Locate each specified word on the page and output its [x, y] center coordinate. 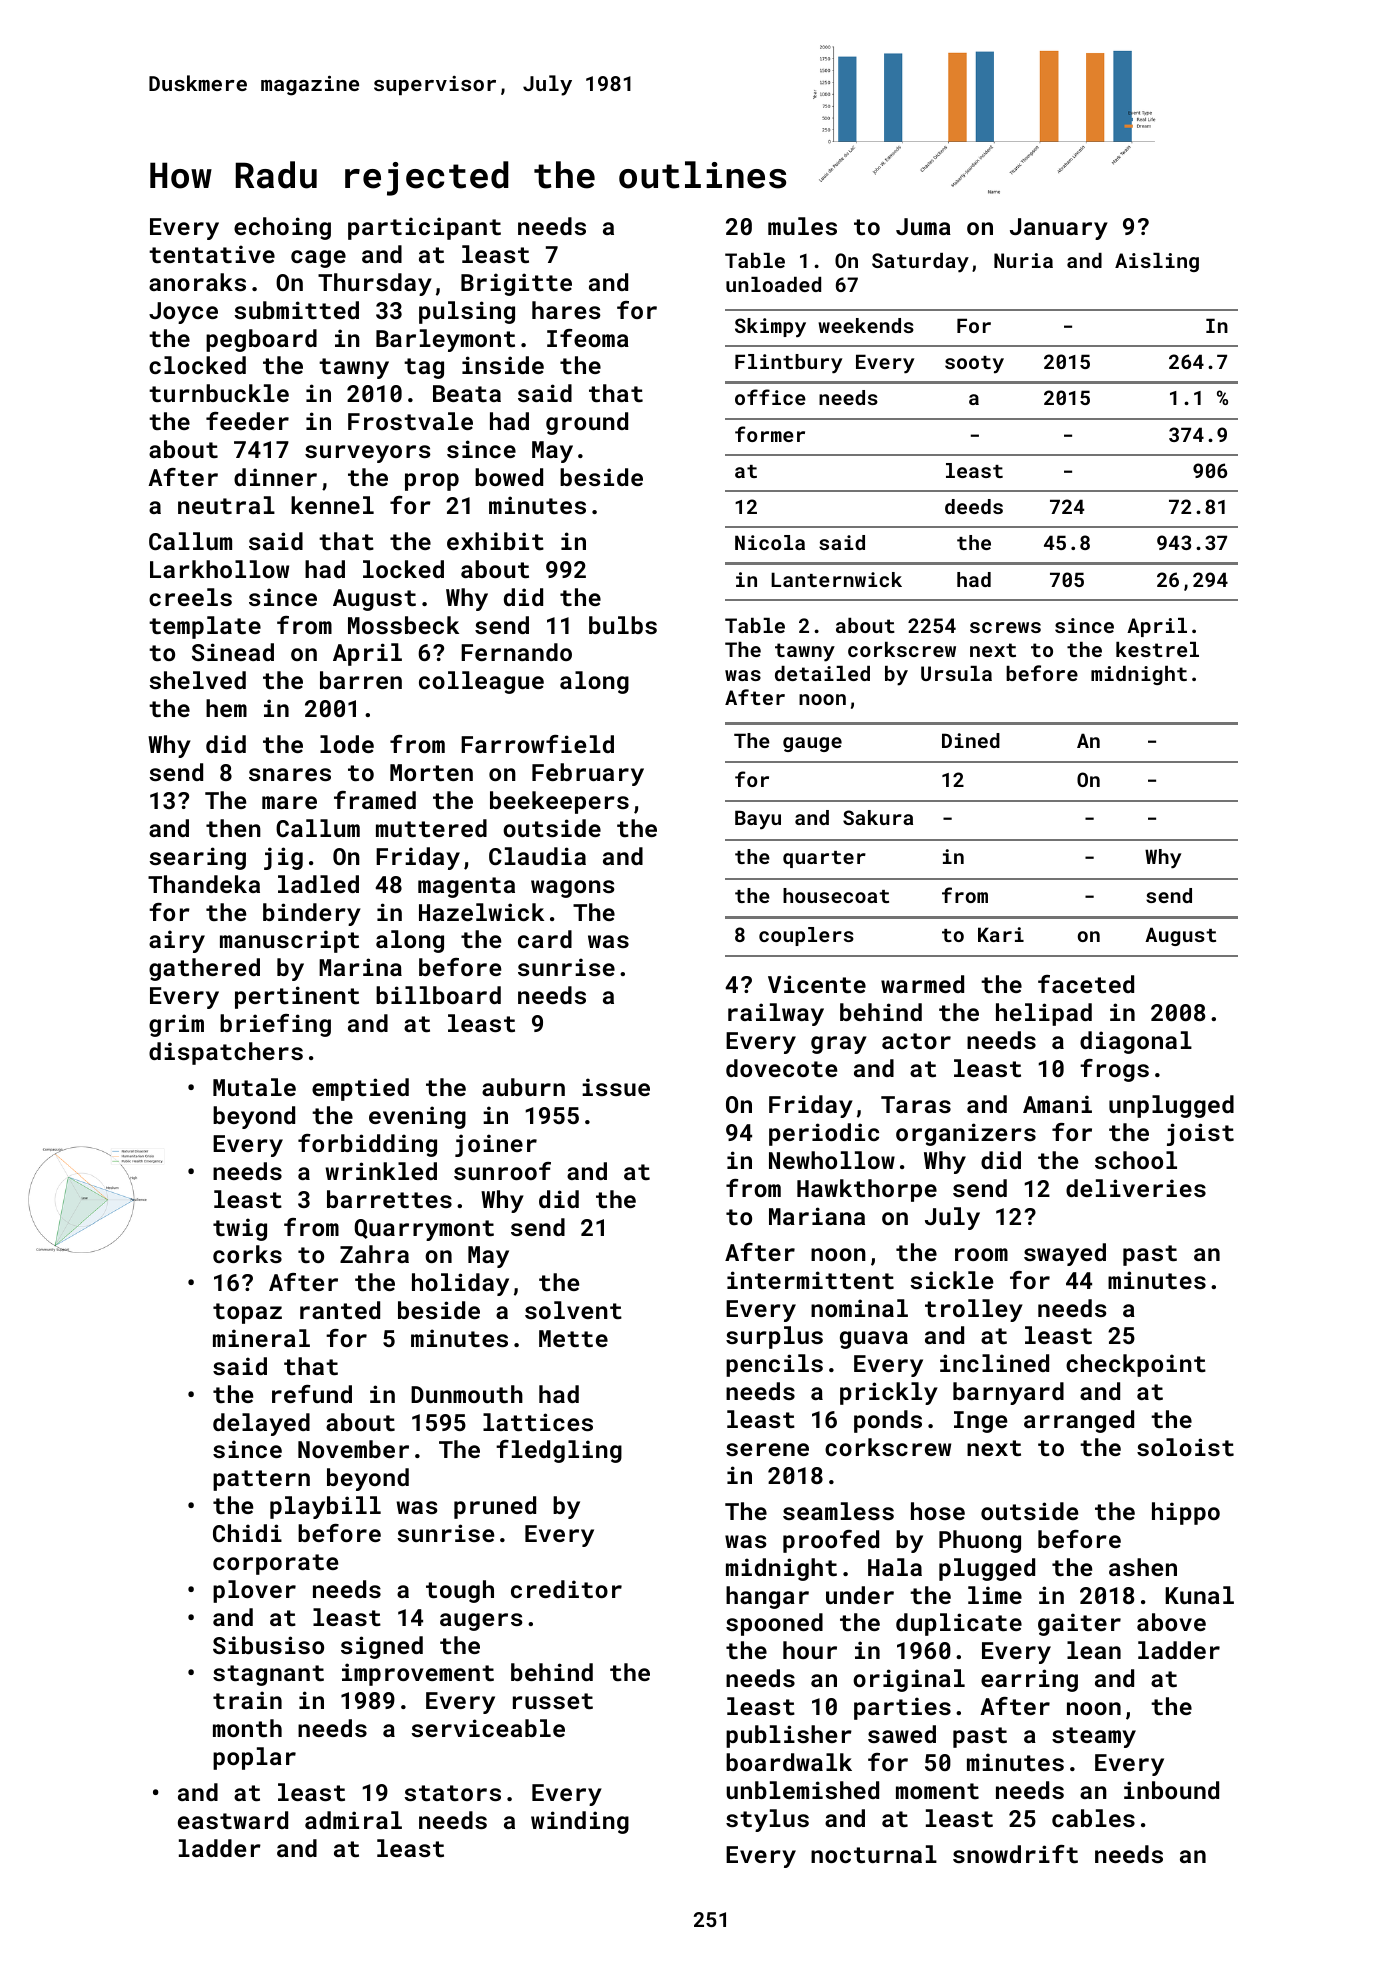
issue [616, 1087]
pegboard [261, 340]
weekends [866, 325]
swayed [1065, 1254]
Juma [923, 226]
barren [361, 680]
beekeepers [559, 802]
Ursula [956, 673]
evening [417, 1117]
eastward [233, 1820]
